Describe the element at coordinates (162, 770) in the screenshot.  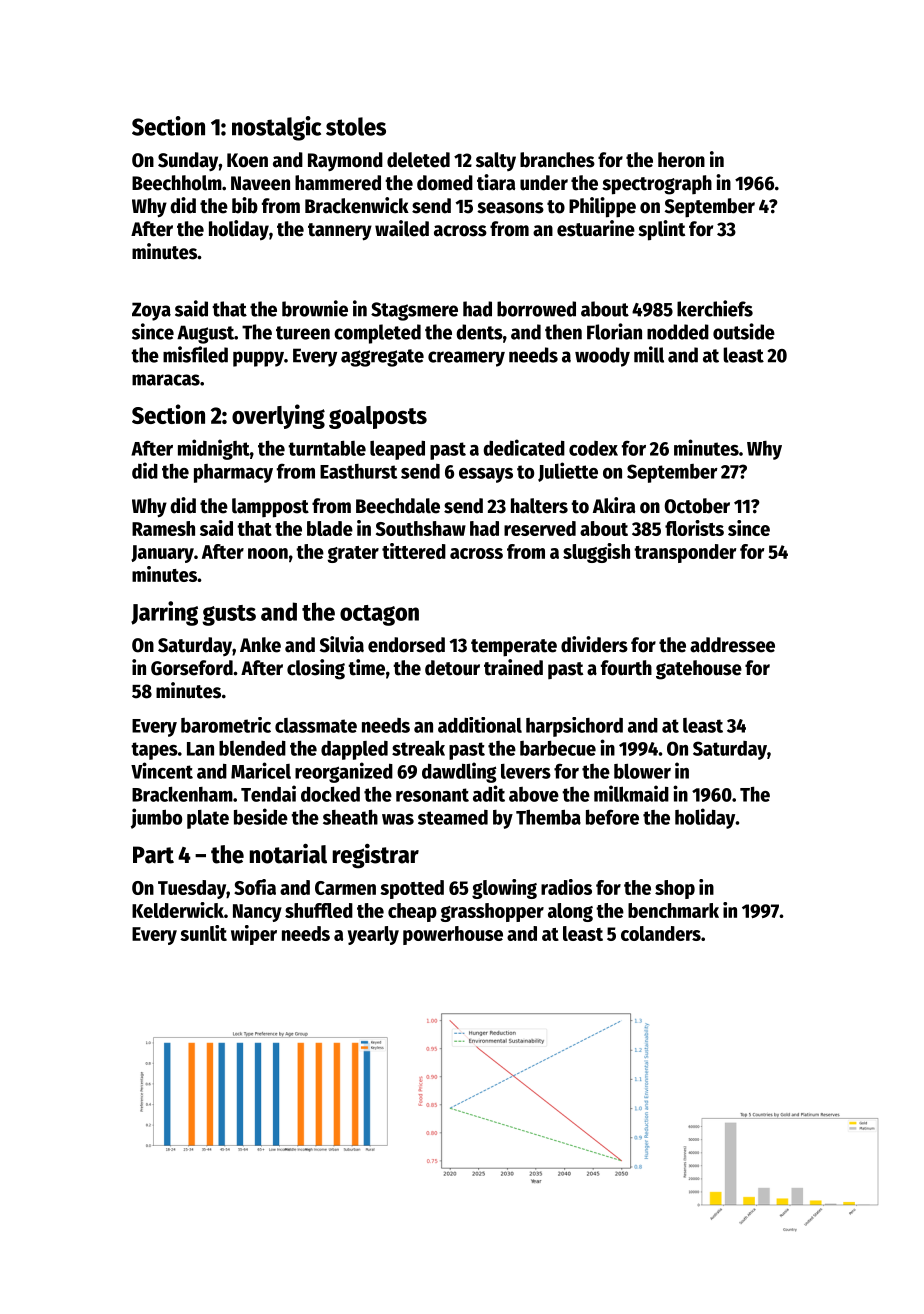
I see `Vincent` at that location.
